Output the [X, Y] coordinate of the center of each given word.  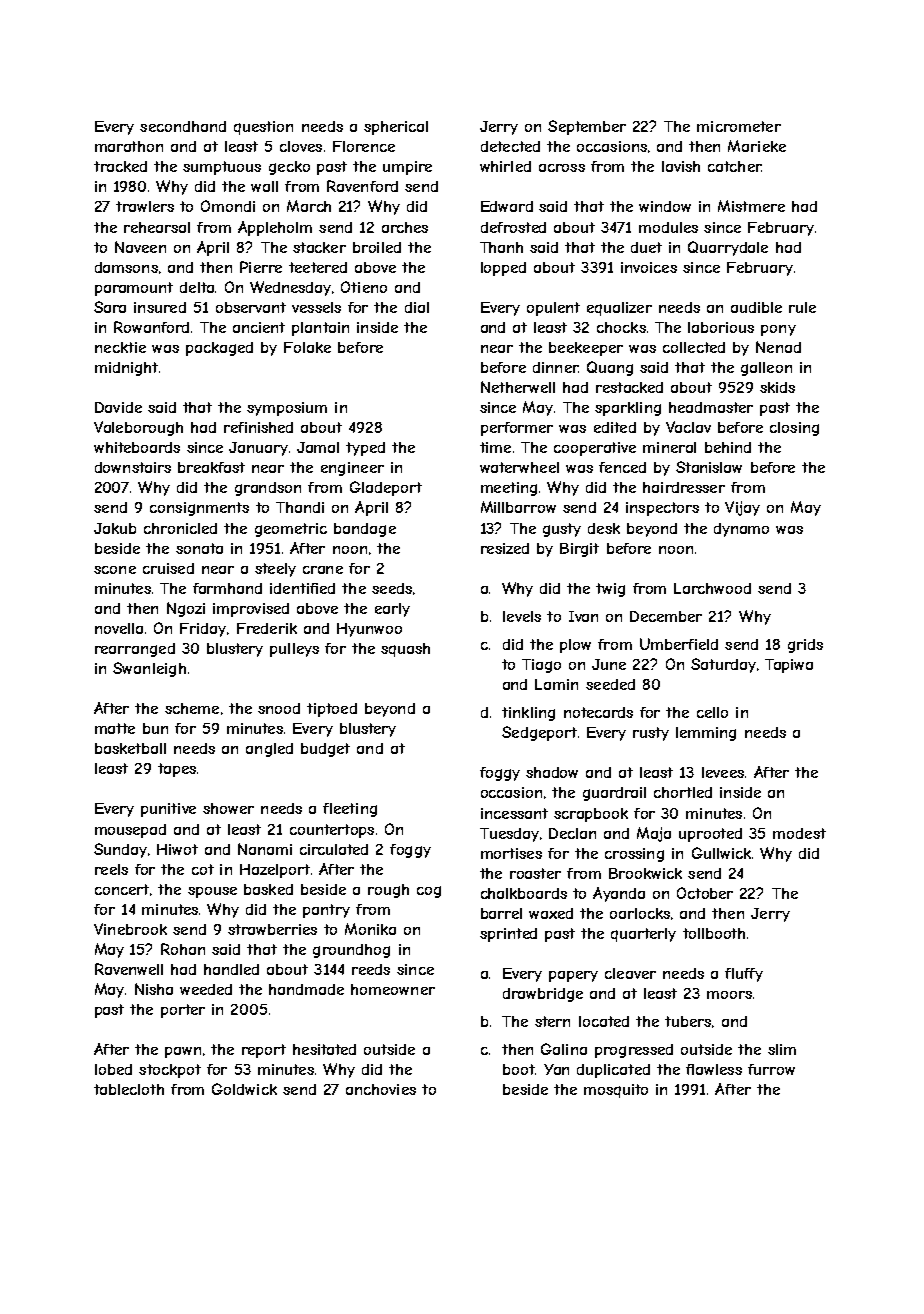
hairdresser [684, 487]
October [705, 893]
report [264, 1051]
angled [269, 750]
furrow [771, 1069]
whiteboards [137, 447]
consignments [199, 509]
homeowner [393, 989]
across [562, 168]
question [263, 128]
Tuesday [509, 835]
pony [778, 330]
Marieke [757, 146]
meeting [509, 489]
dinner [555, 367]
